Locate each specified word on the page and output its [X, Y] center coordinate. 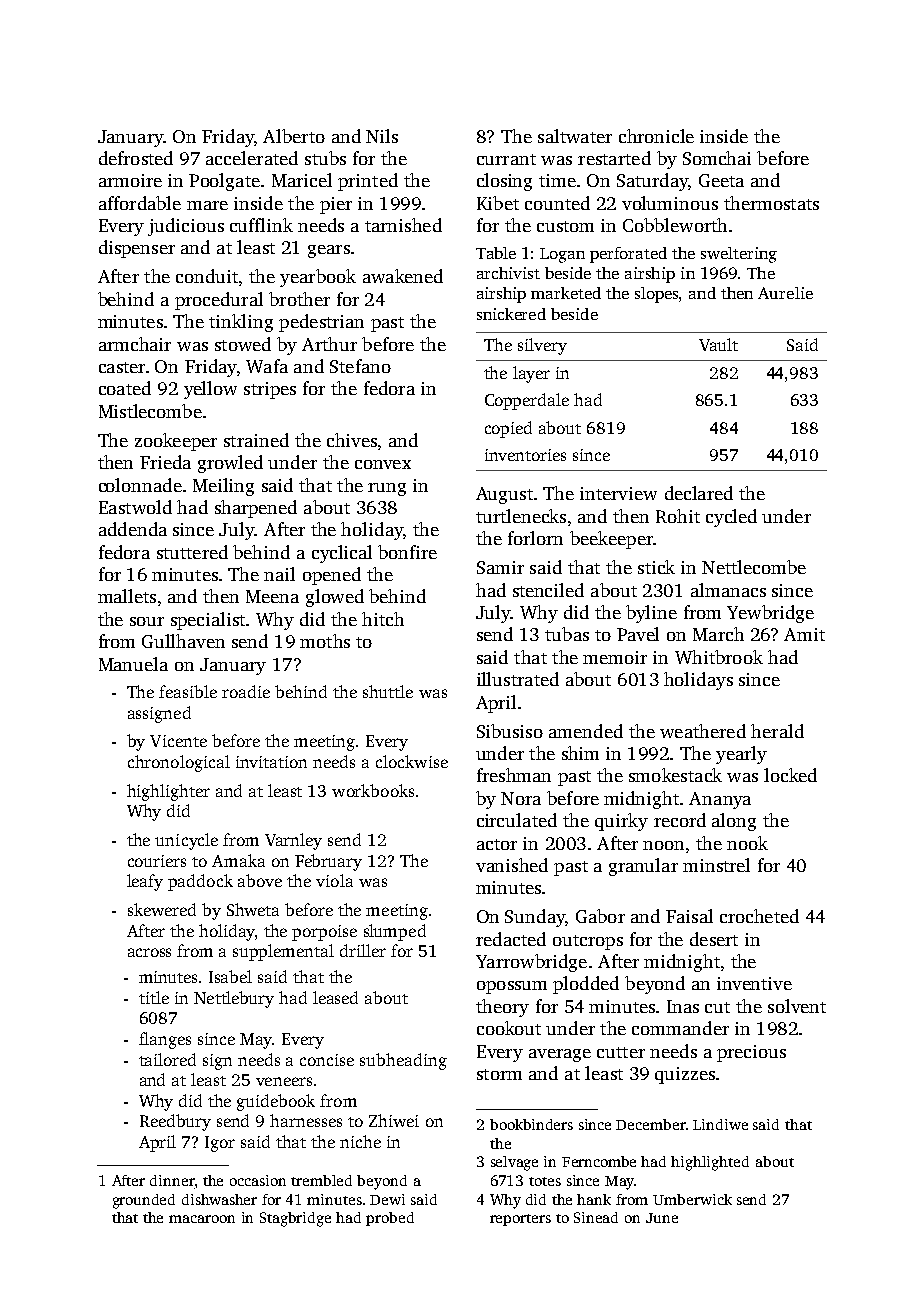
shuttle [388, 691]
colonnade [140, 485]
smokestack [675, 775]
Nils [382, 136]
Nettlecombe [754, 567]
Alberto [294, 136]
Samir [500, 567]
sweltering [739, 255]
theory [502, 1008]
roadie [246, 691]
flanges [165, 1040]
